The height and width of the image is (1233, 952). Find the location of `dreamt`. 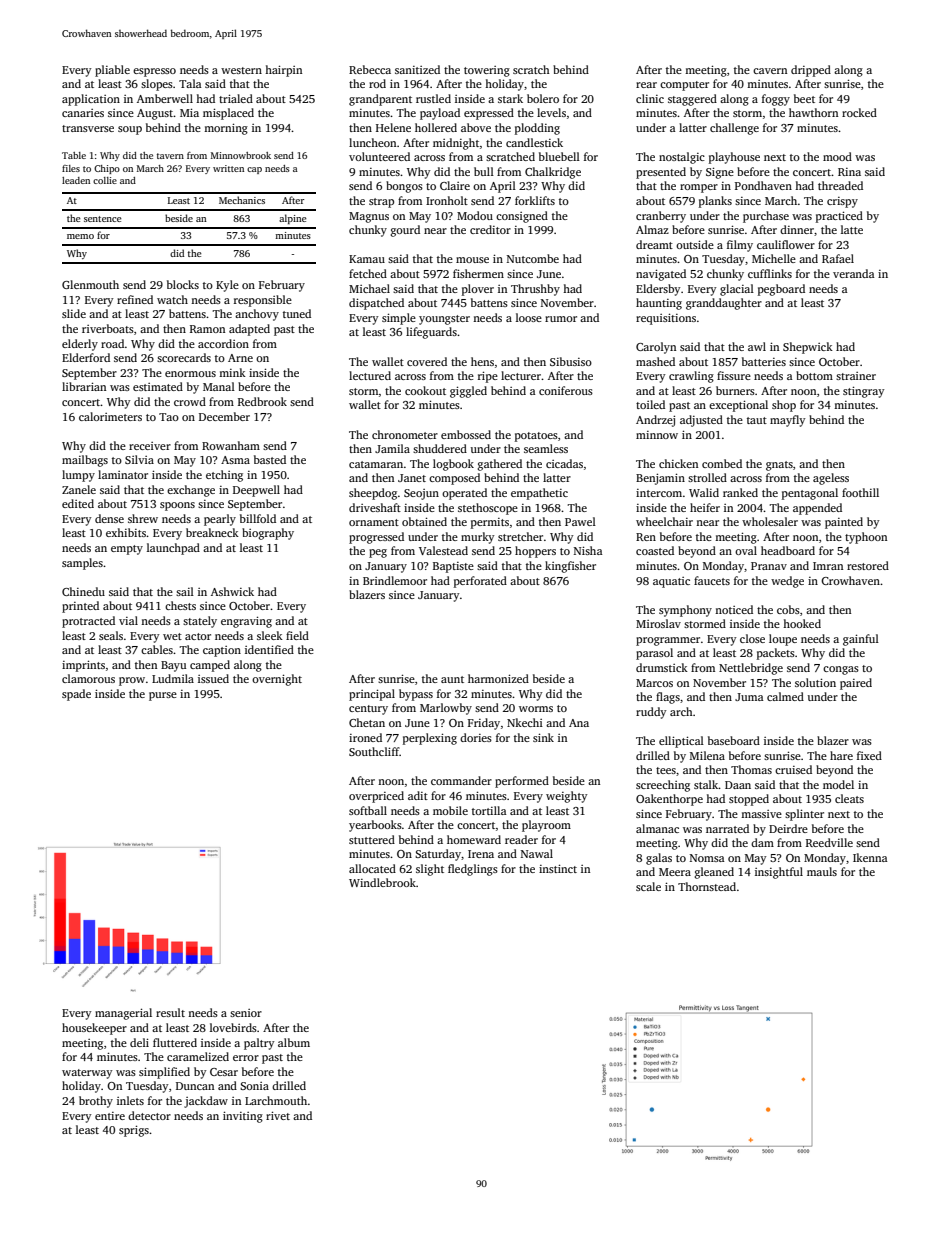

dreamt is located at coordinates (654, 244).
